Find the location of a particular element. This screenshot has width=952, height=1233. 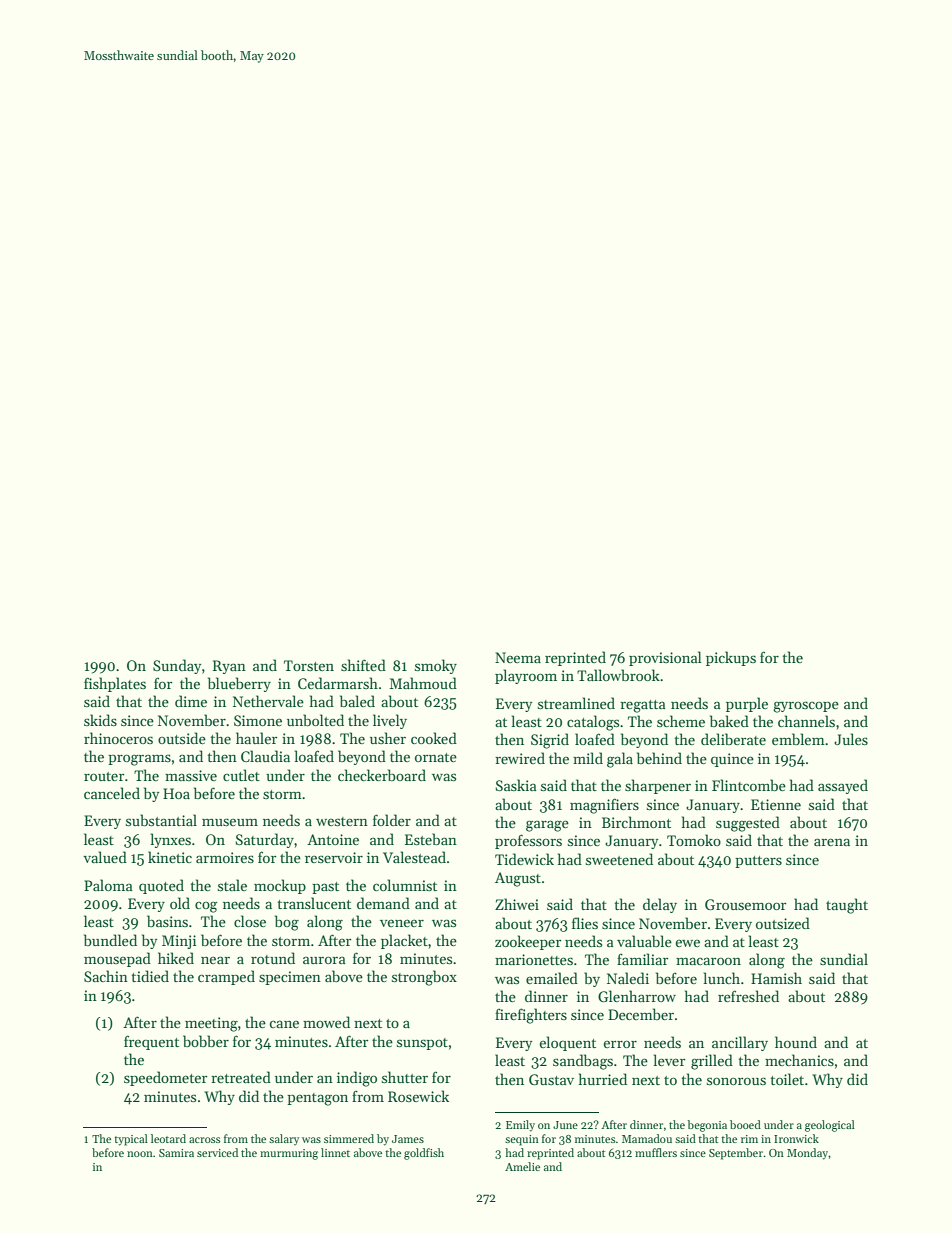

Sunday is located at coordinates (177, 666).
